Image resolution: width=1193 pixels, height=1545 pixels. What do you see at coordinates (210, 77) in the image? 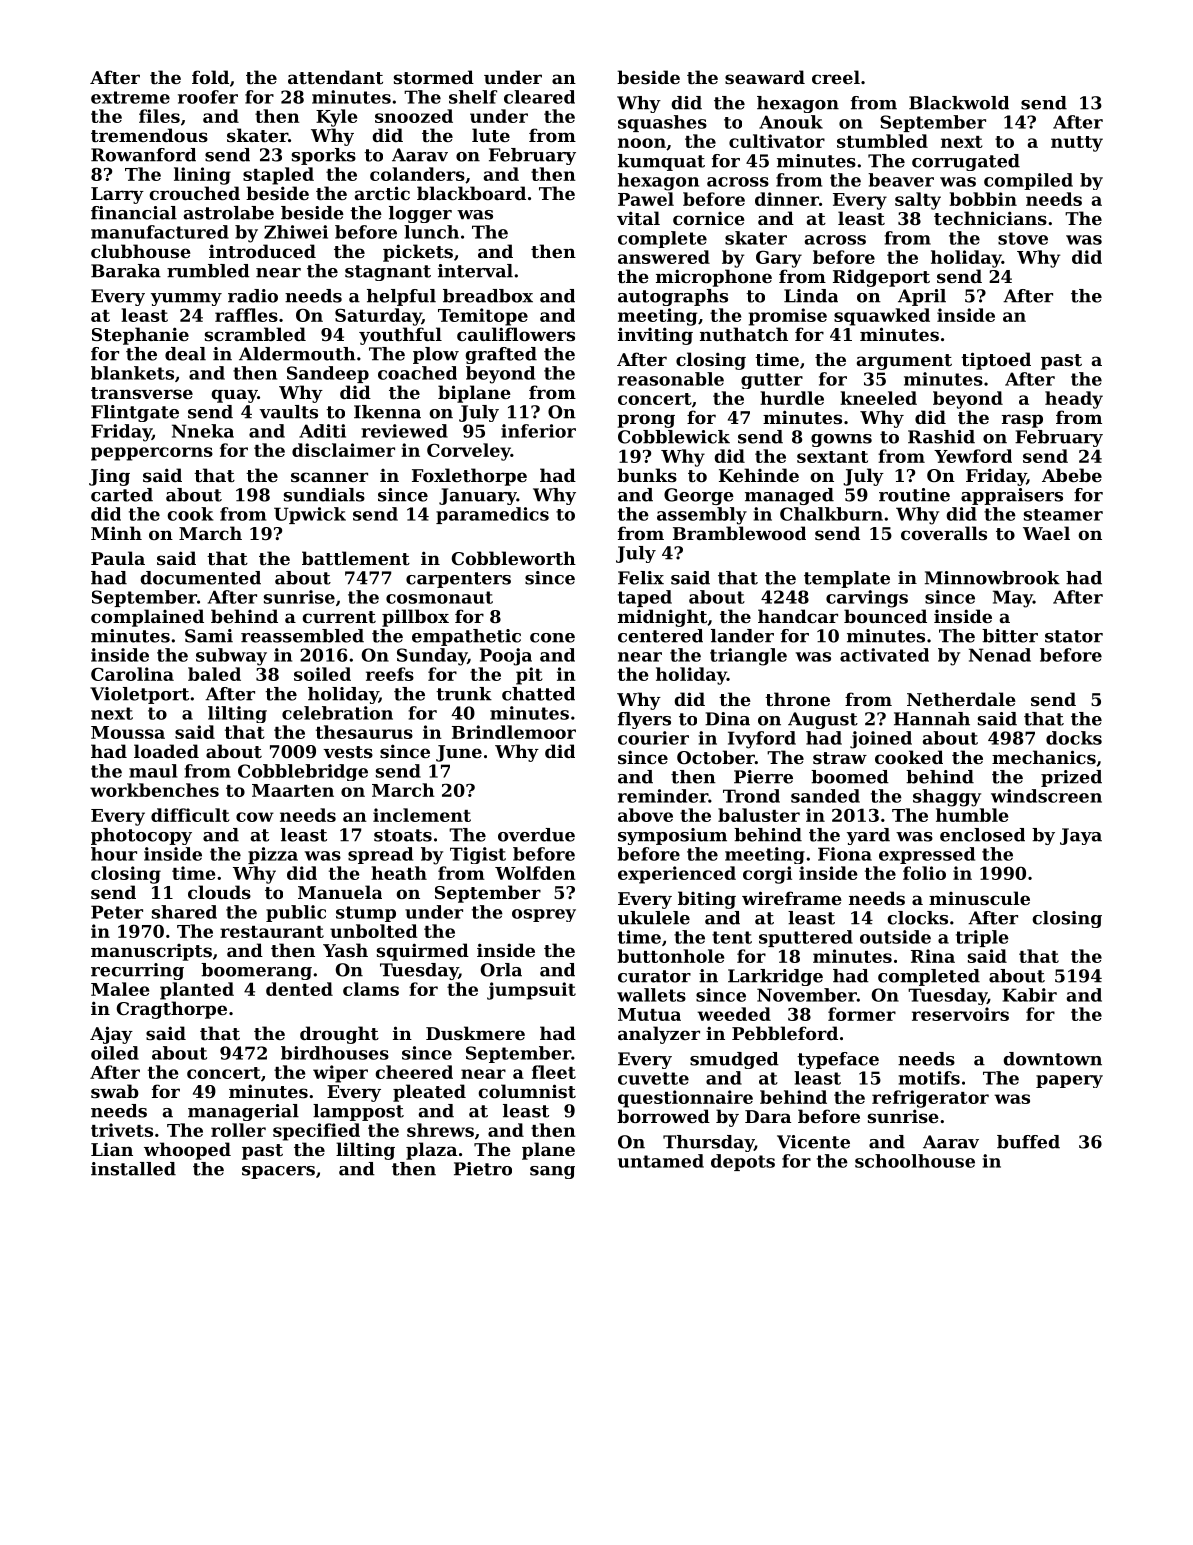
I see `fold` at bounding box center [210, 77].
